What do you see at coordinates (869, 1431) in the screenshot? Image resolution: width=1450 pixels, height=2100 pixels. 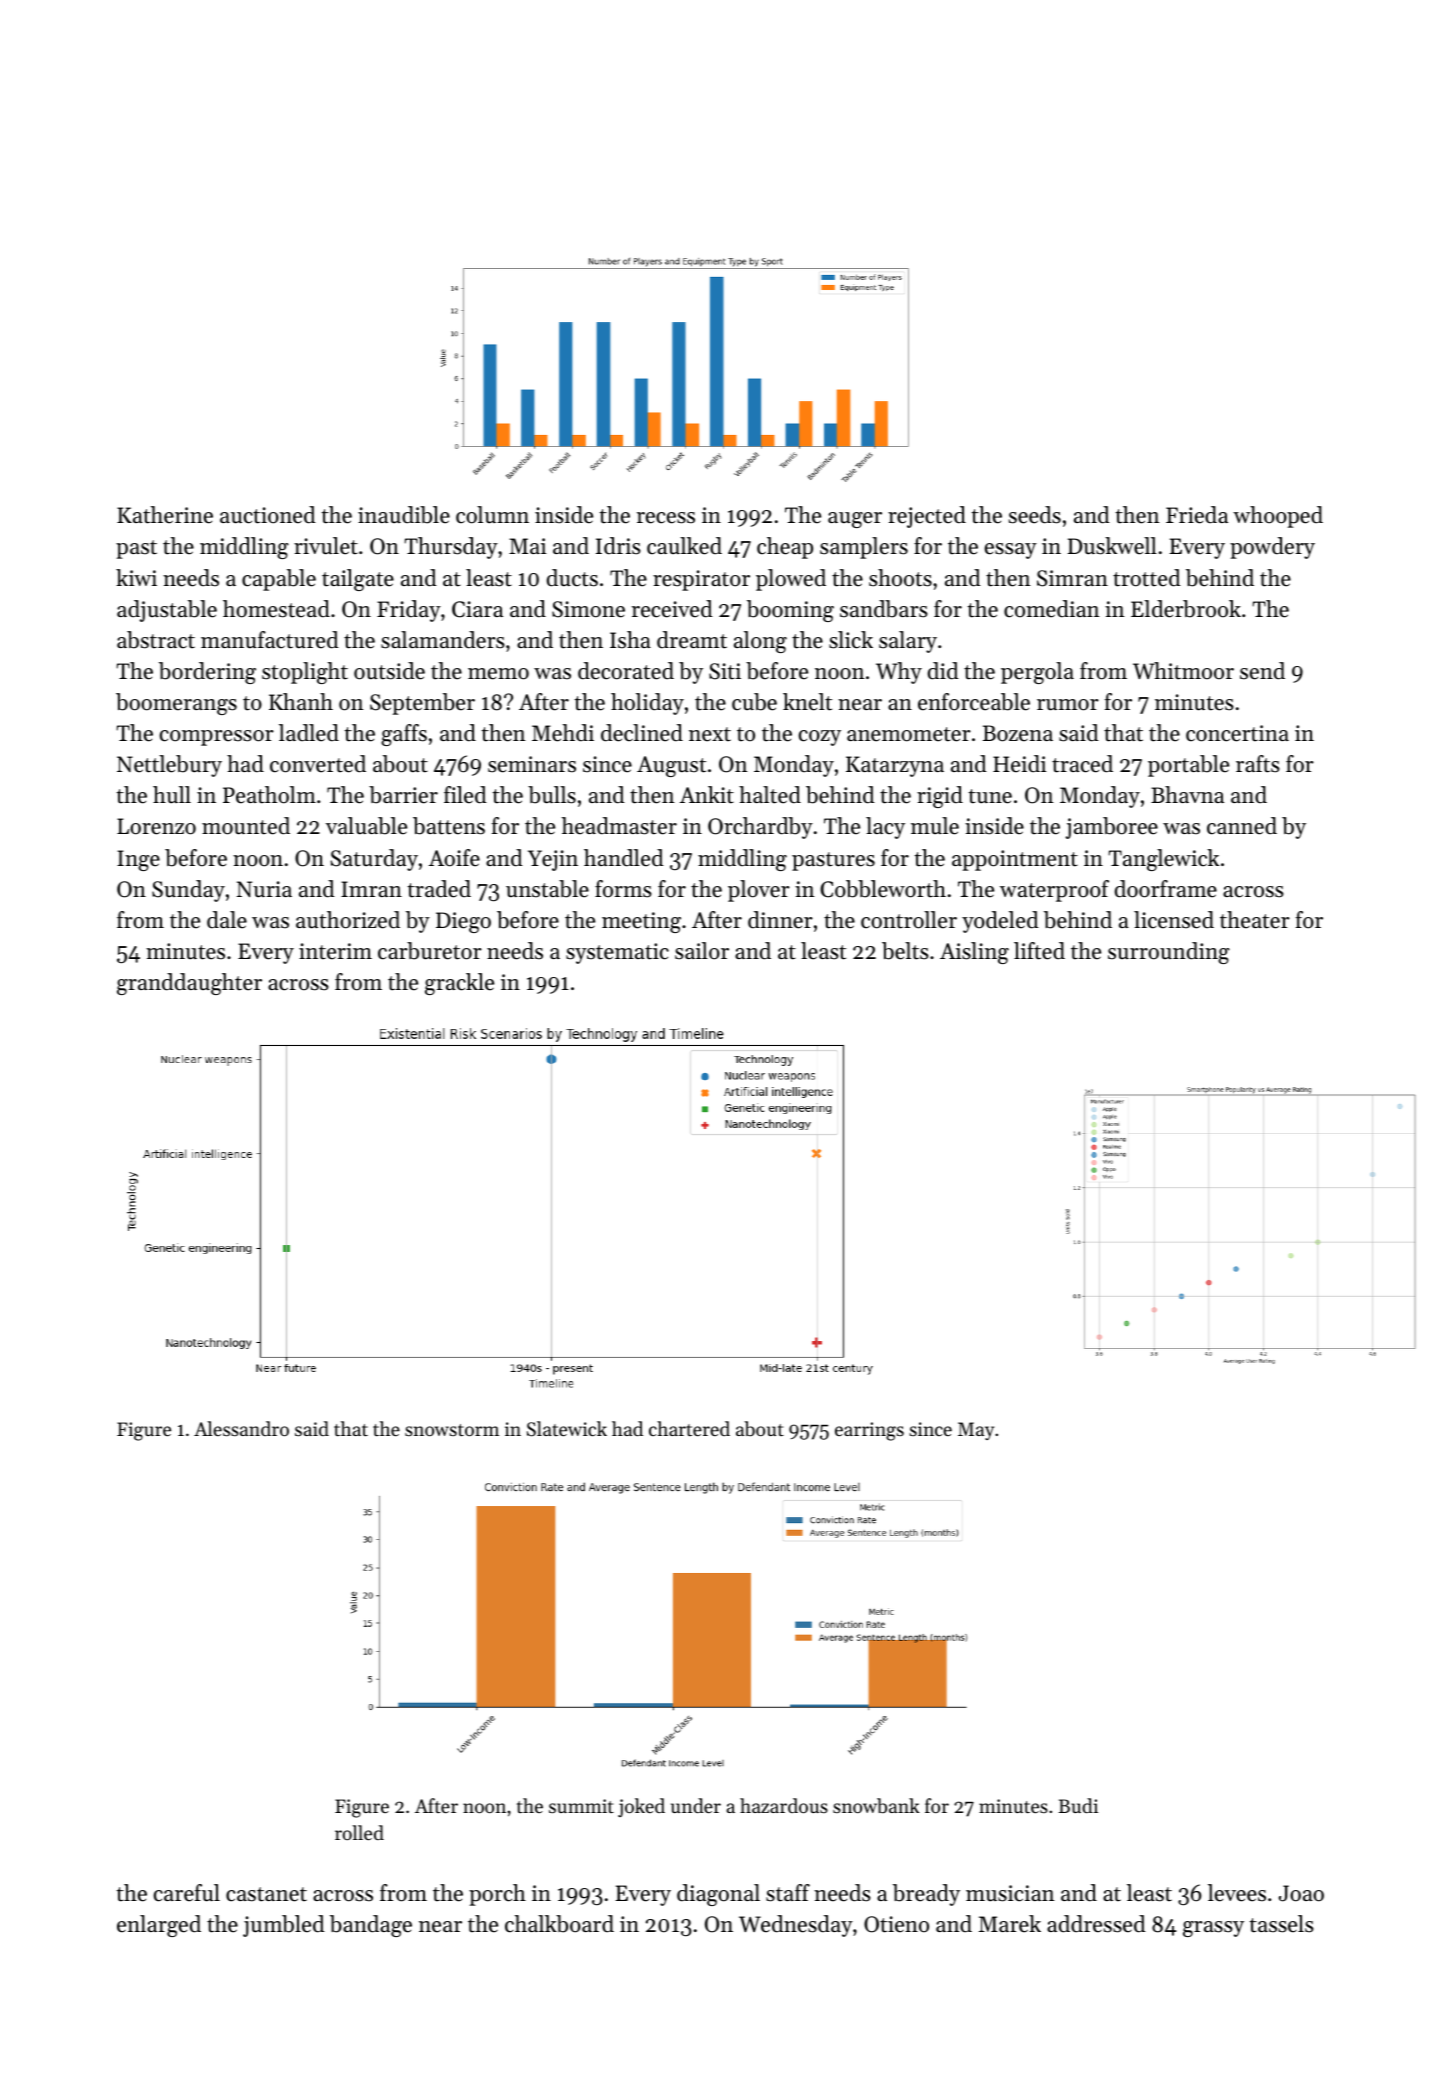 I see `earrings` at bounding box center [869, 1431].
